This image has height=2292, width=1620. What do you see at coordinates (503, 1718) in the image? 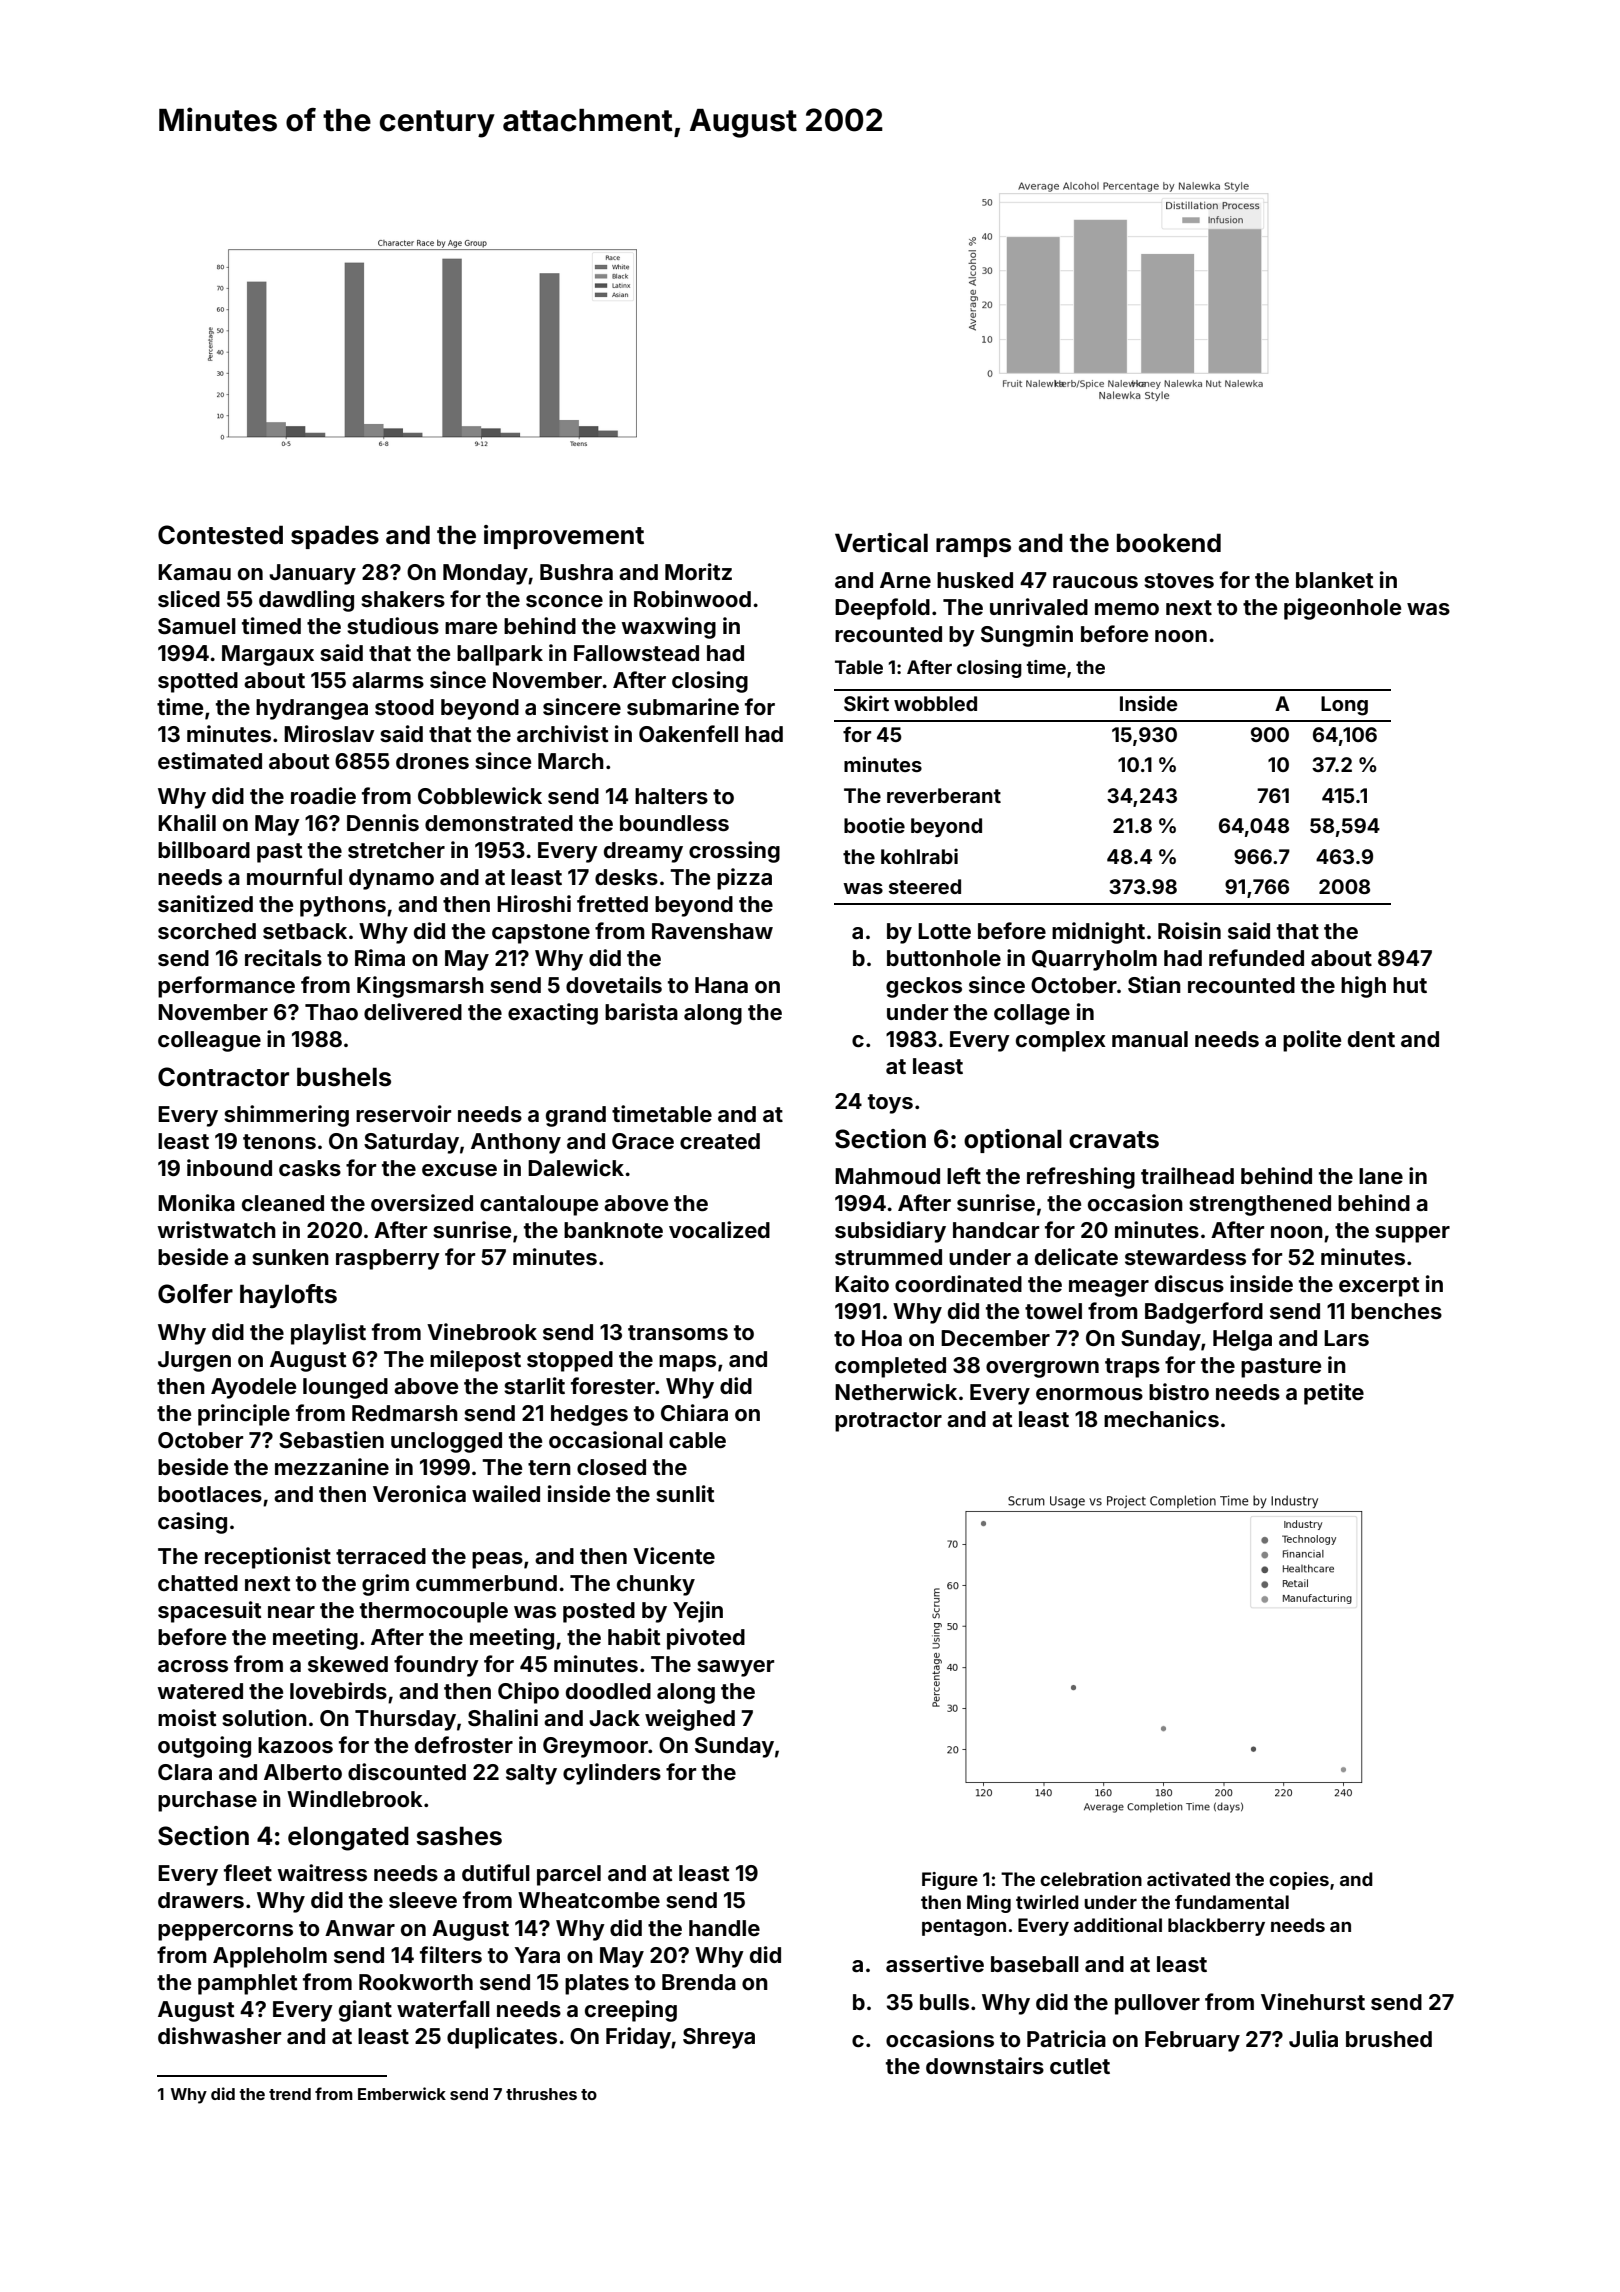
I see `Shalini` at bounding box center [503, 1718].
